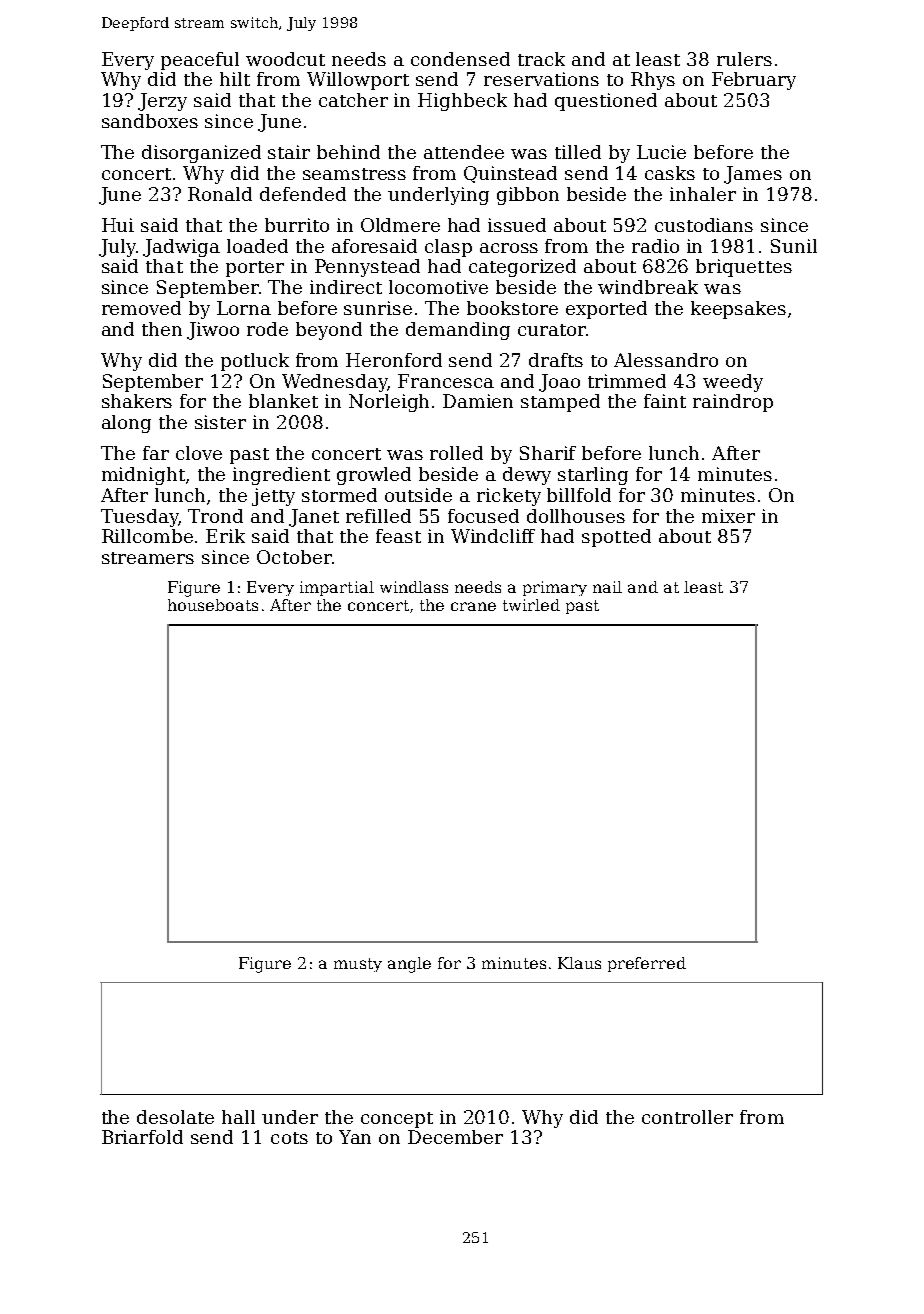  What do you see at coordinates (285, 59) in the screenshot?
I see `woodcut` at bounding box center [285, 59].
